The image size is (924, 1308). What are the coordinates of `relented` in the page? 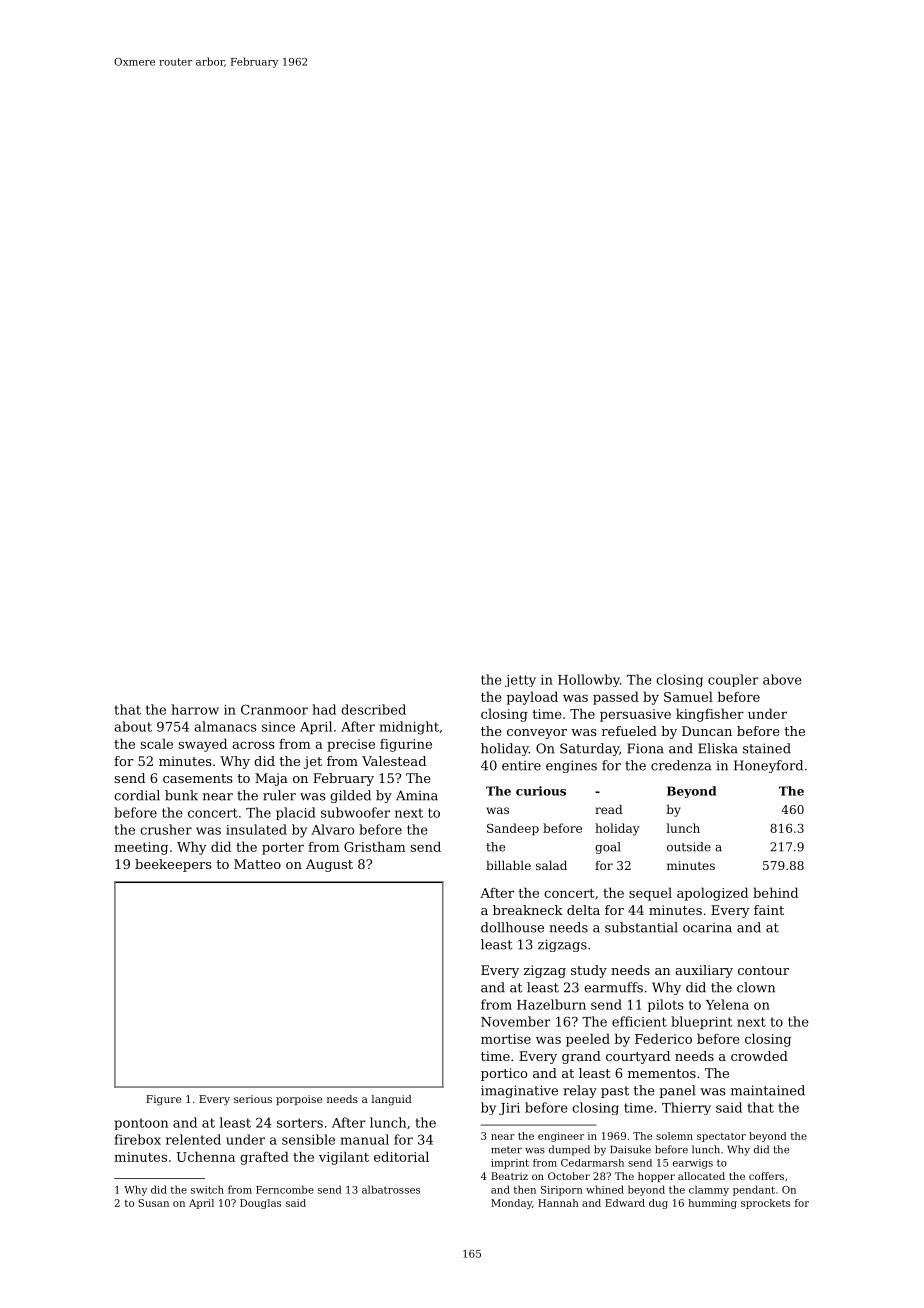 It's located at (193, 1139).
